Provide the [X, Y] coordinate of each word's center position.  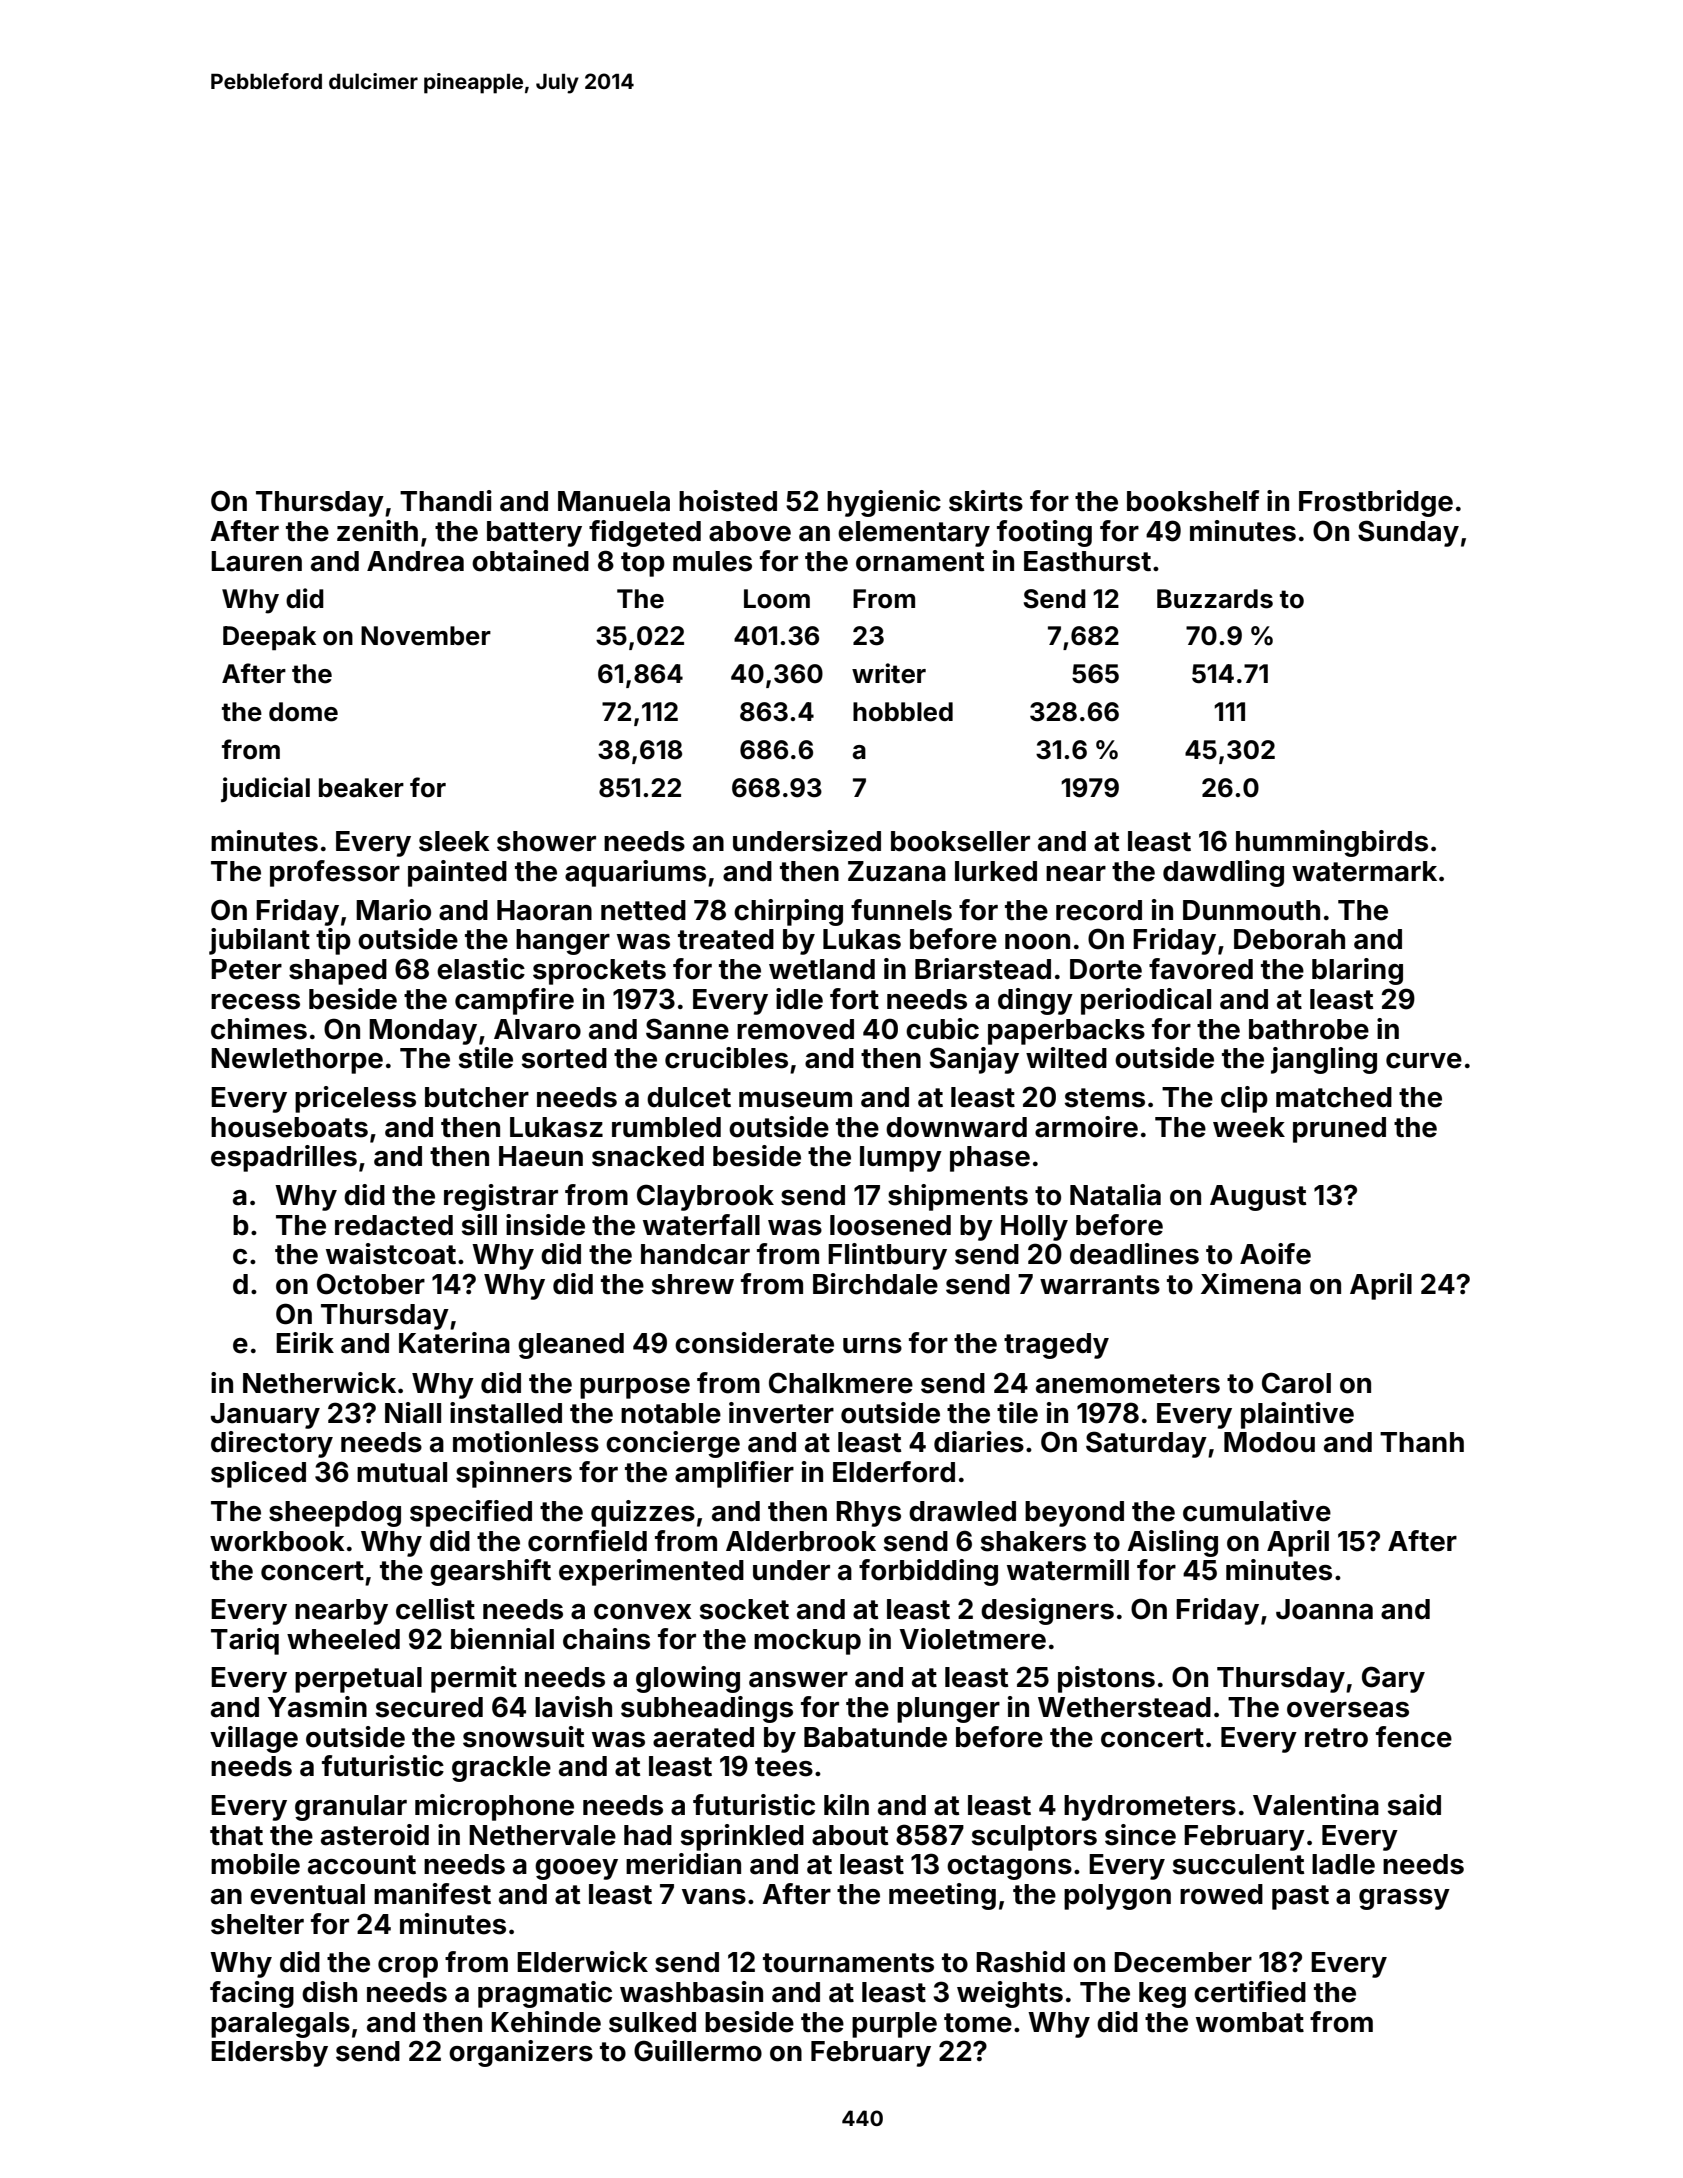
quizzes [643, 1513]
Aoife [1275, 1254]
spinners [514, 1474]
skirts [986, 501]
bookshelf [1193, 501]
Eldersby [269, 2054]
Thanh [1422, 1442]
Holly [1034, 1228]
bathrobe [1309, 1029]
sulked [652, 2022]
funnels [901, 910]
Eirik [305, 1342]
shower [546, 841]
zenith [377, 531]
